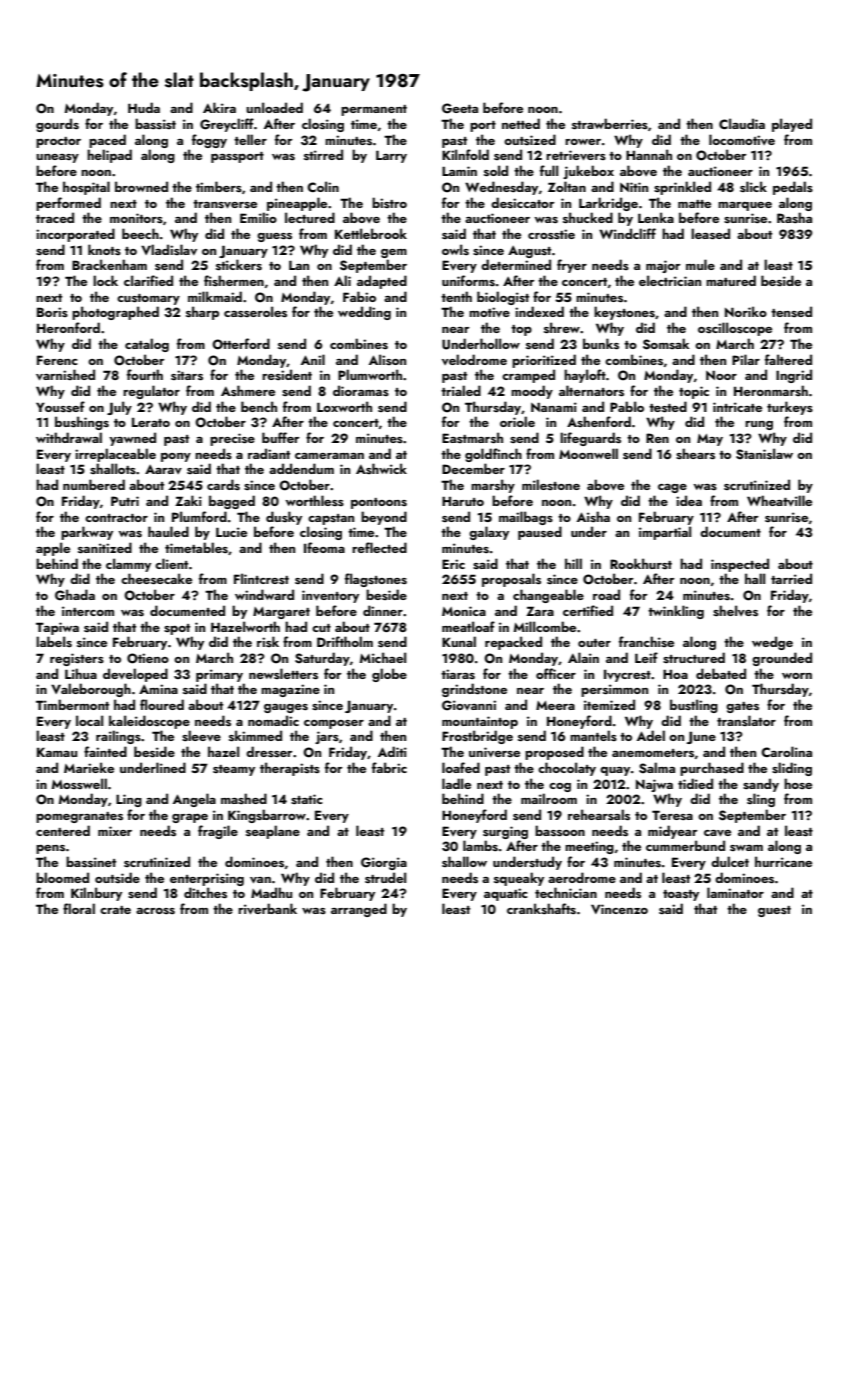 The image size is (849, 1400). What do you see at coordinates (267, 909) in the screenshot?
I see `riverbank` at bounding box center [267, 909].
